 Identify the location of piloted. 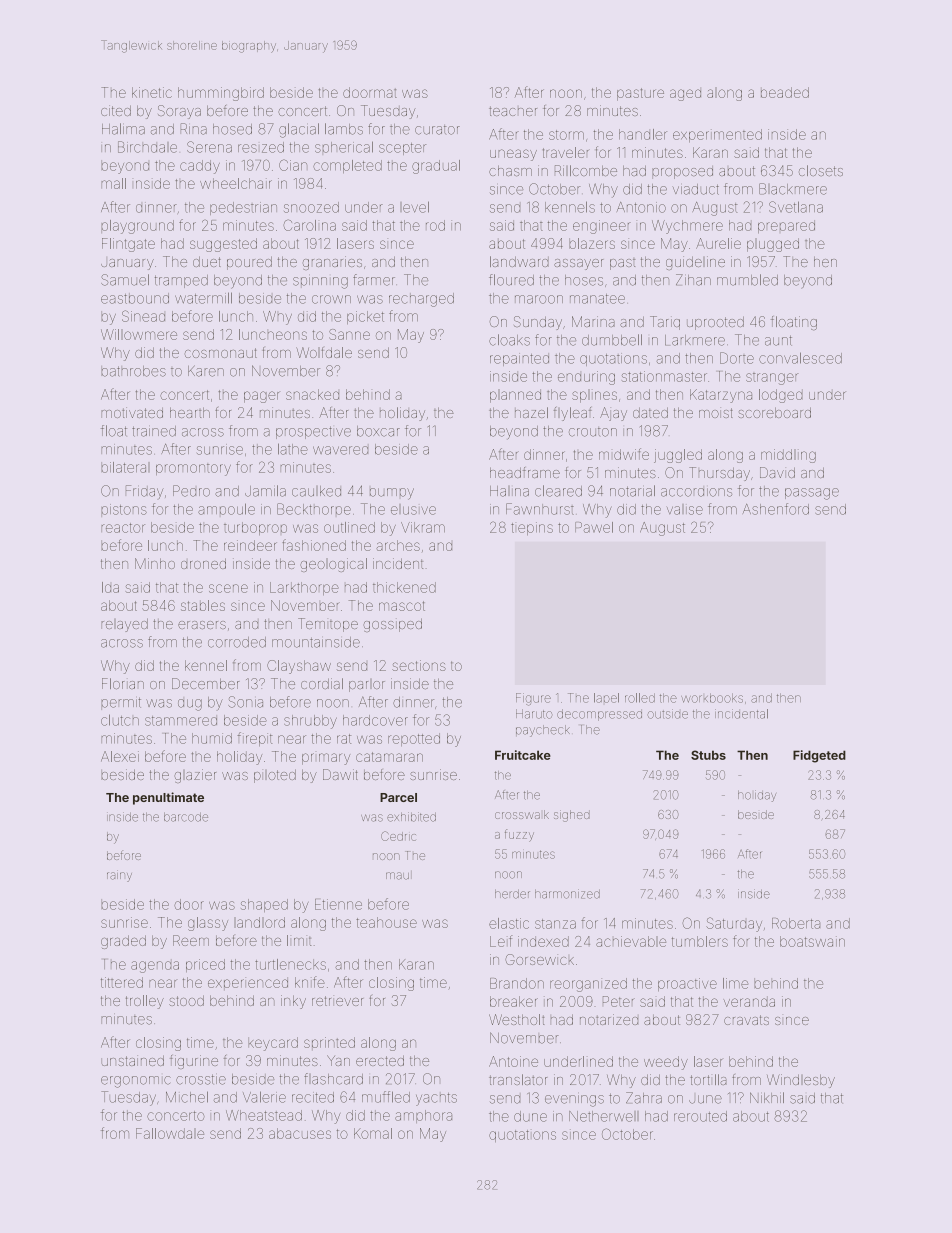
(275, 776).
